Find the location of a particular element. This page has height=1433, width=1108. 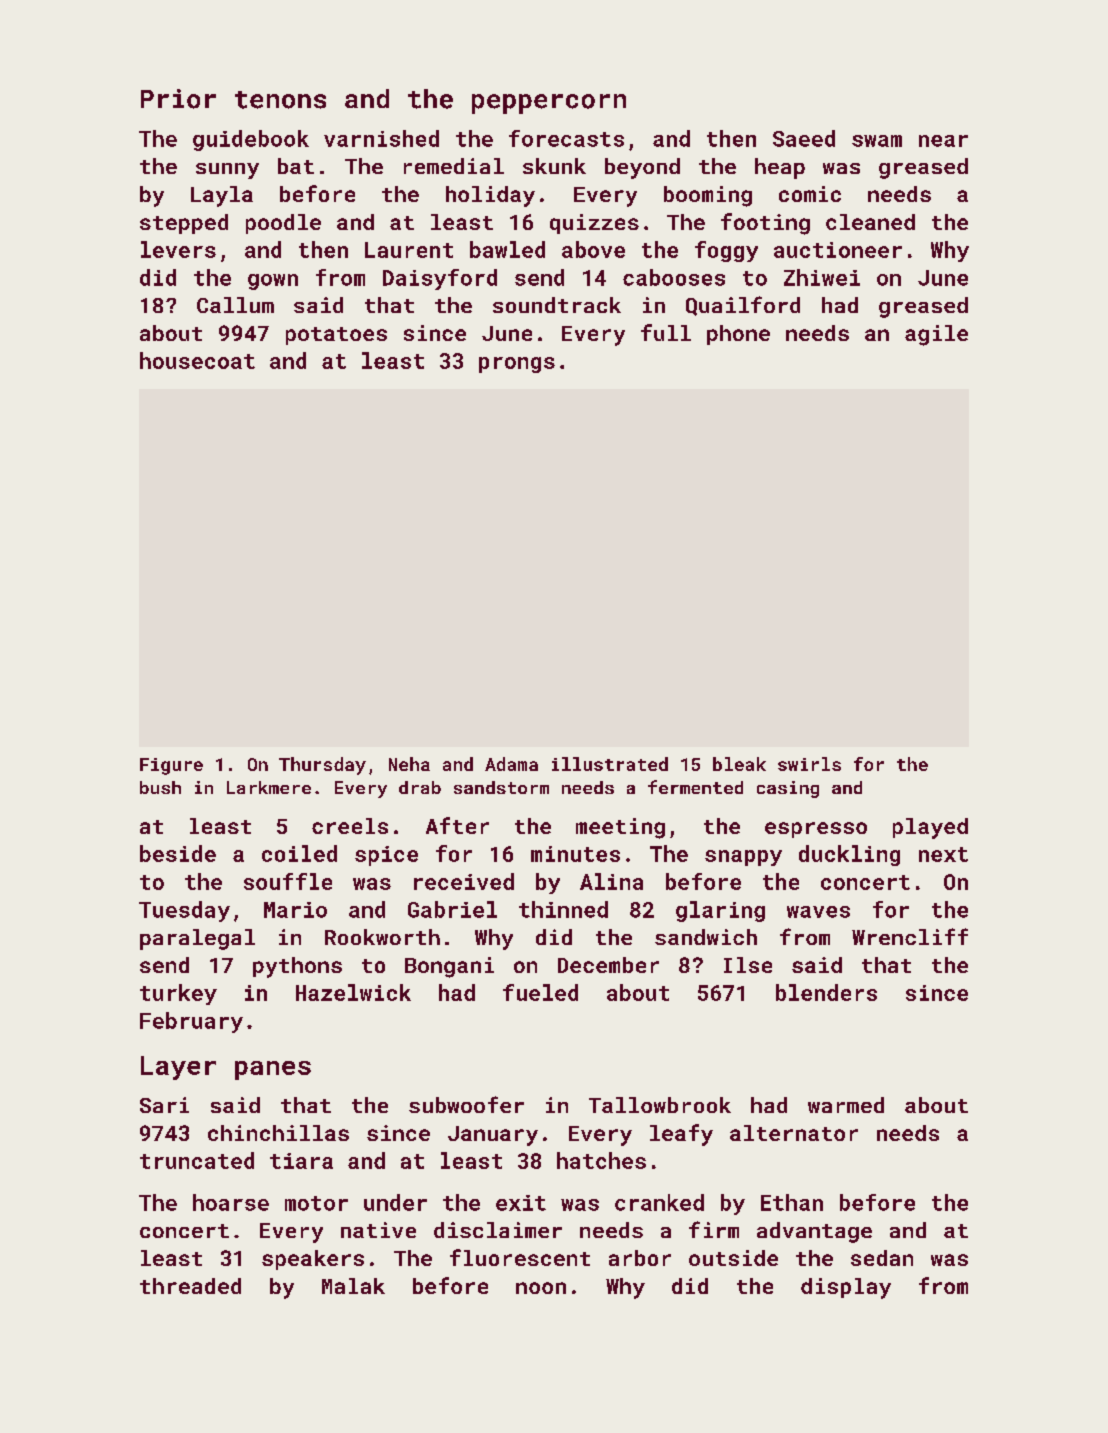

played is located at coordinates (930, 828).
